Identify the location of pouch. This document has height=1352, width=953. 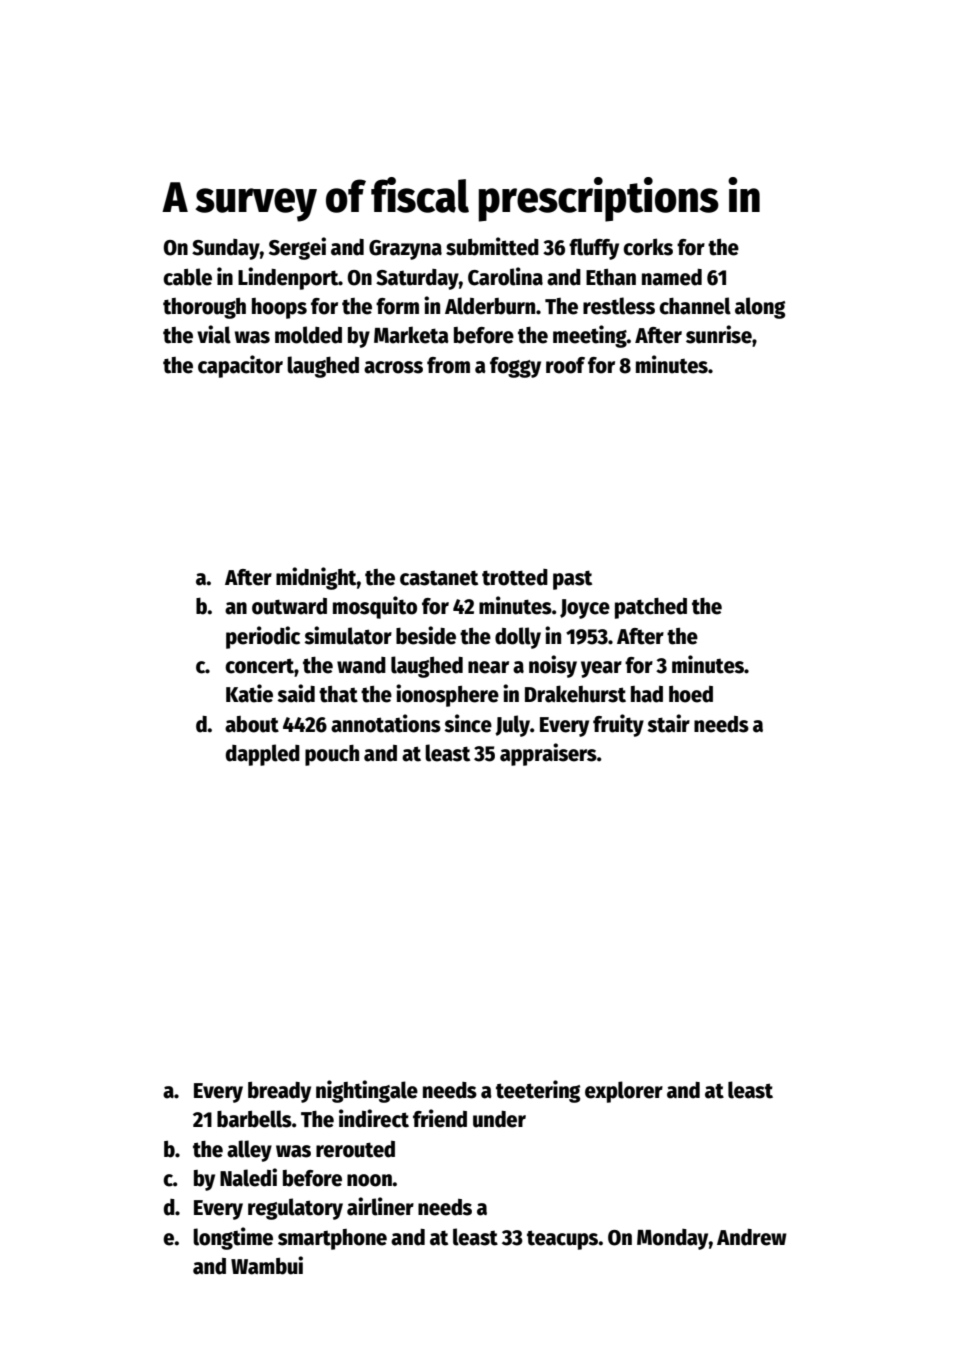
(332, 755).
